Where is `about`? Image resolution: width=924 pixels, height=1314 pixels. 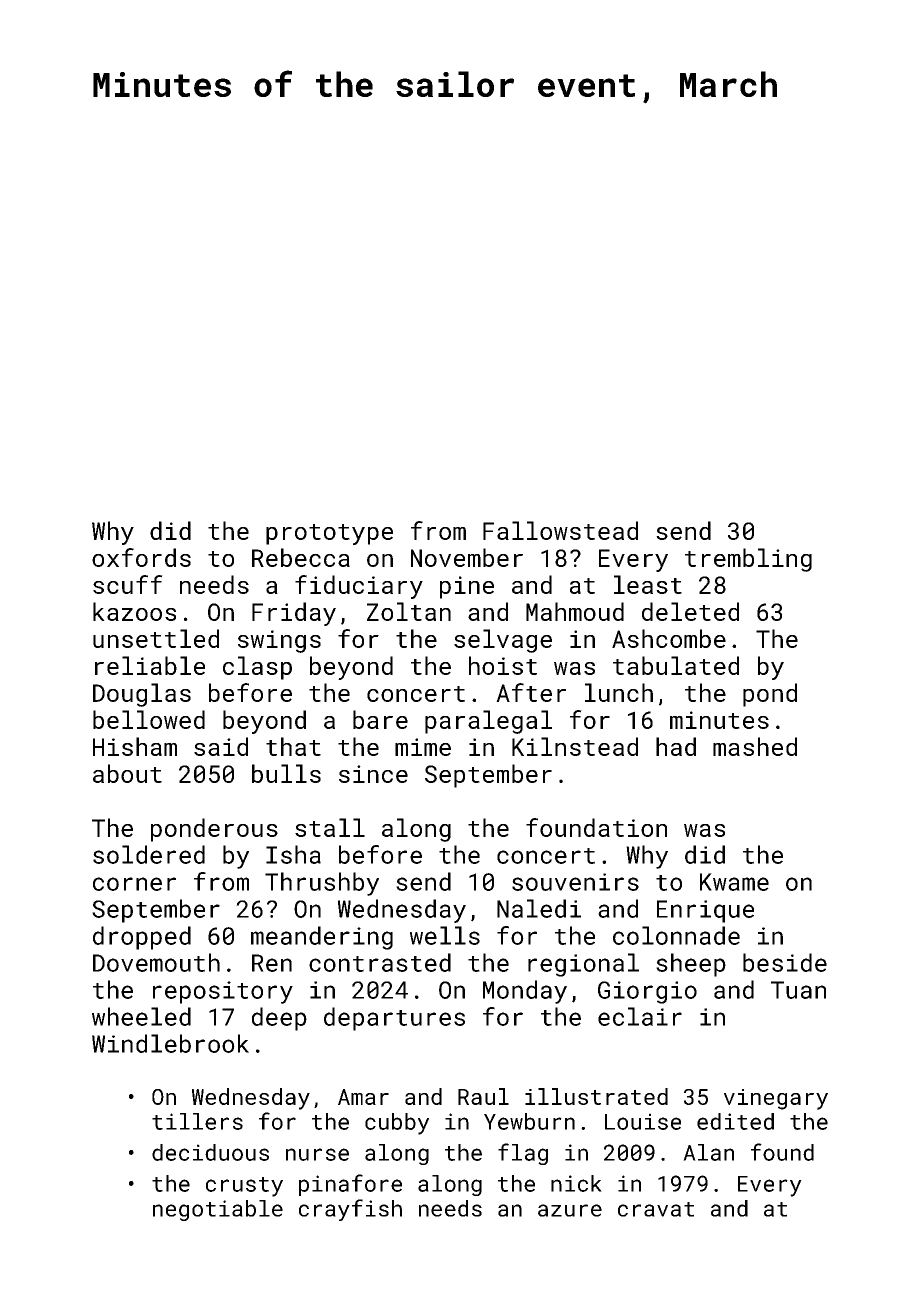
about is located at coordinates (127, 773).
